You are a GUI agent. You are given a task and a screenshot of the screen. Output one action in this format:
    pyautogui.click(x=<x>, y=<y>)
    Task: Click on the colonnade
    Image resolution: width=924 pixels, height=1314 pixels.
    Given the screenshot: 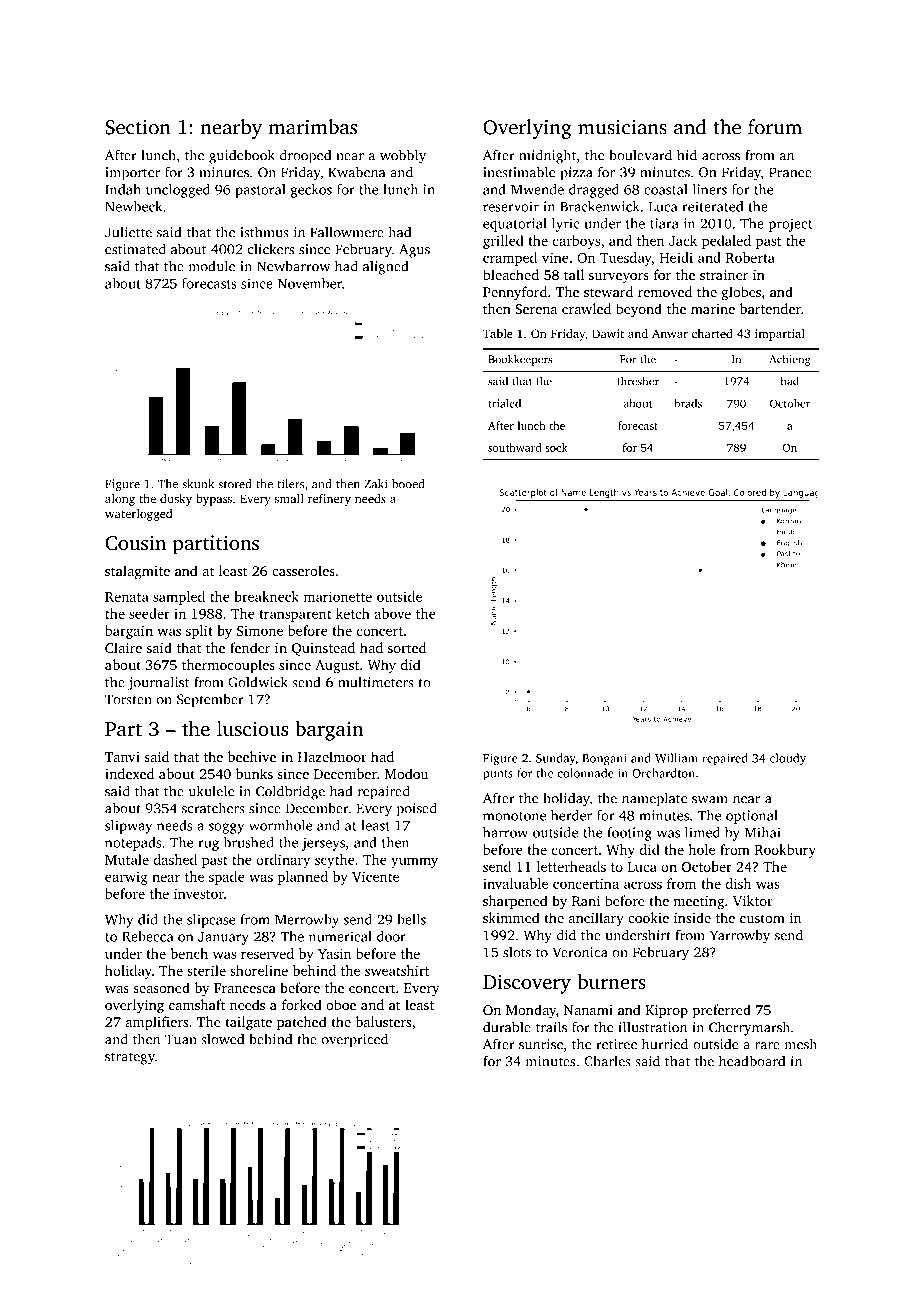 What is the action you would take?
    pyautogui.click(x=585, y=773)
